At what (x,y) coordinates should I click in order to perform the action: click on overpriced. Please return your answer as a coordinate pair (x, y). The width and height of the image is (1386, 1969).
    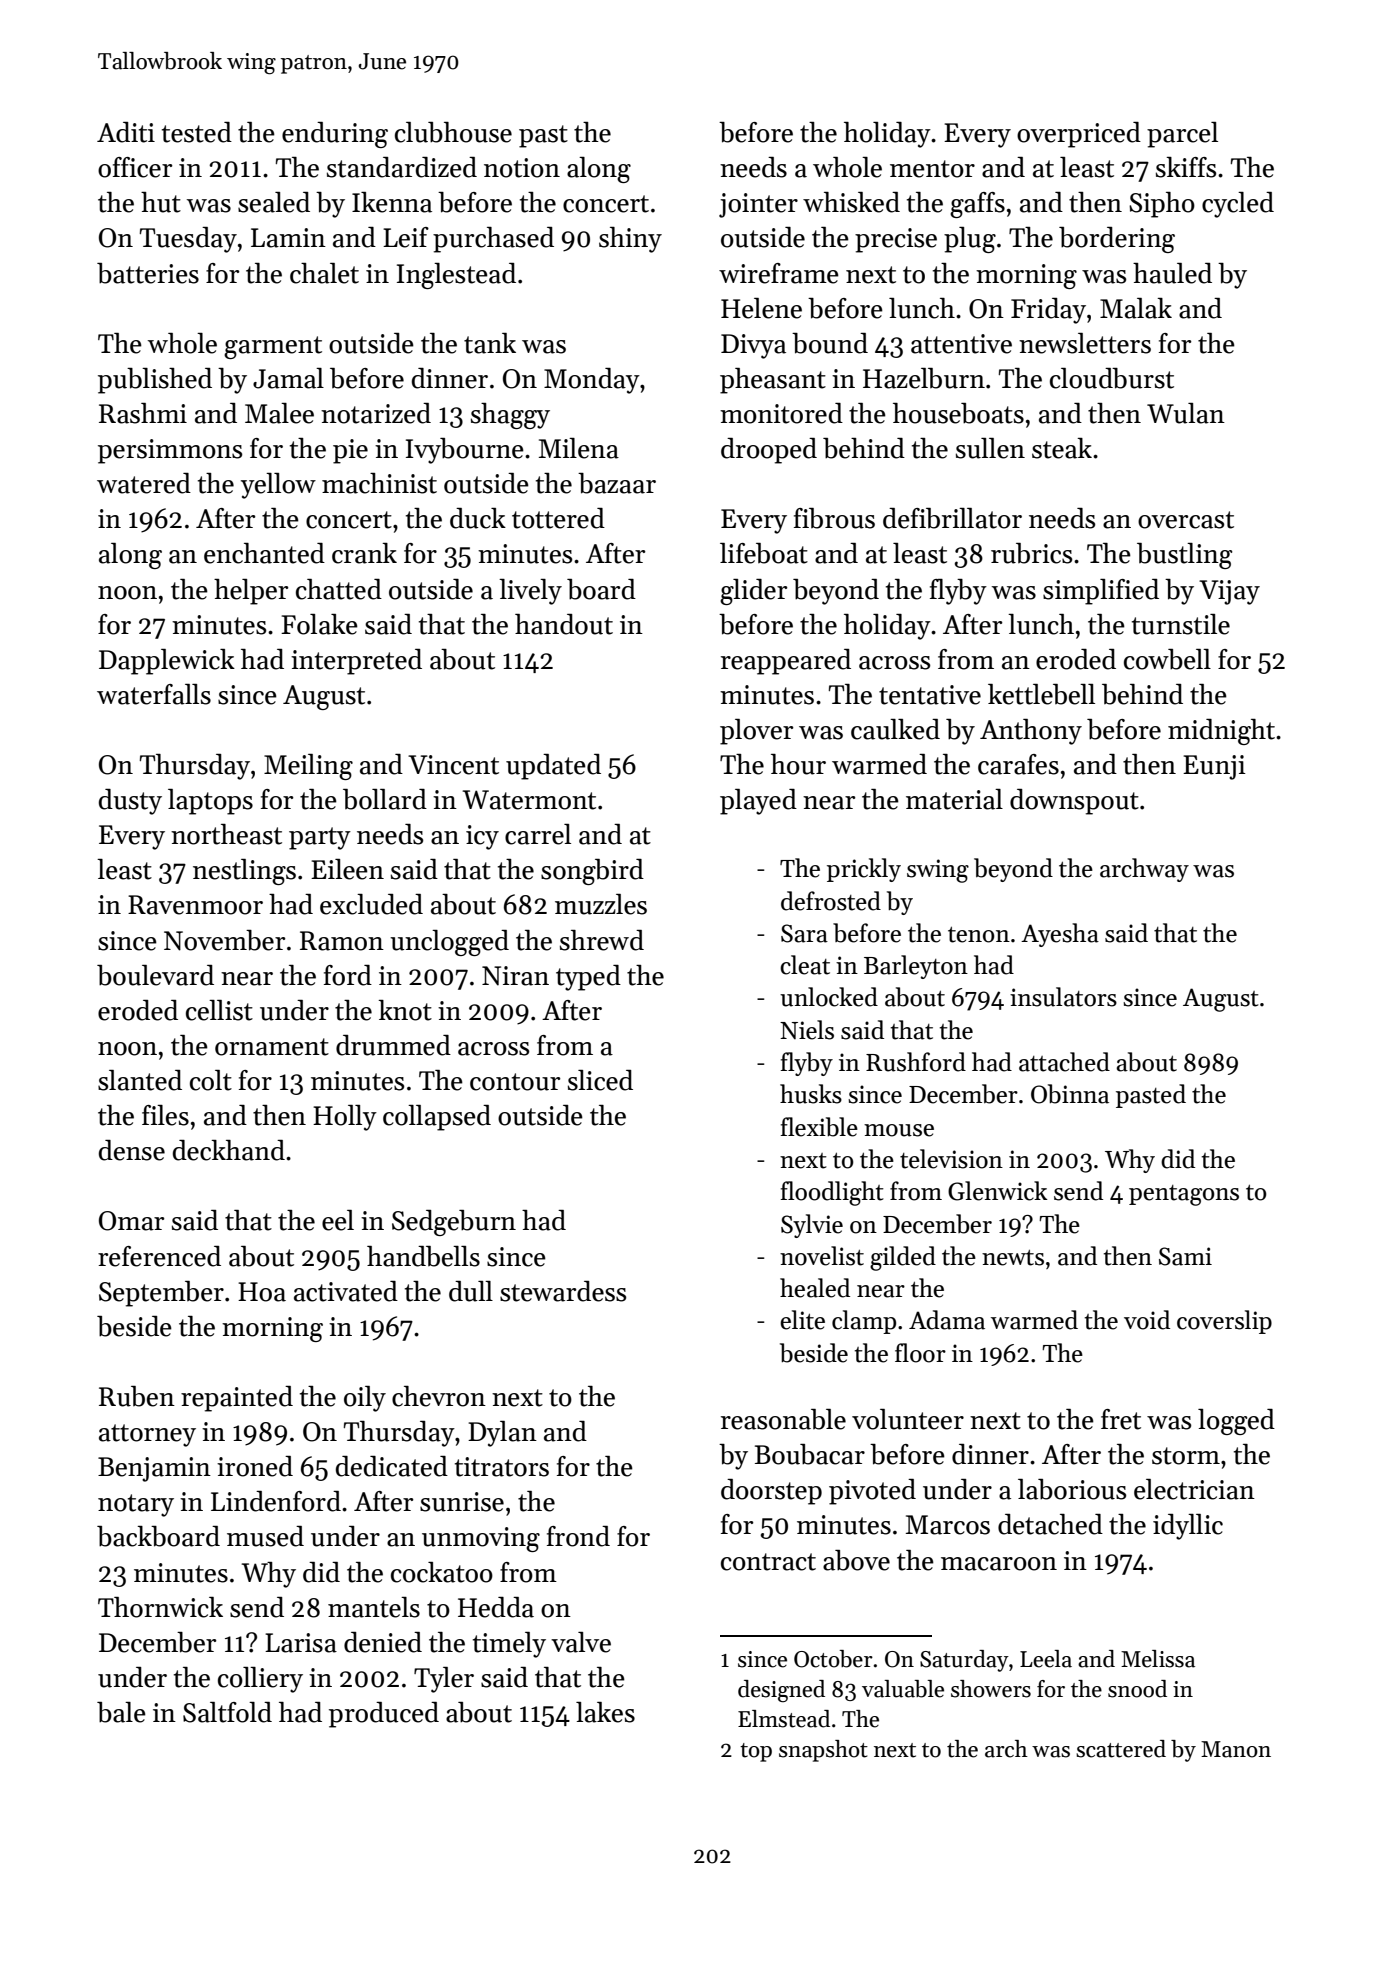
    Looking at the image, I should click on (1079, 135).
